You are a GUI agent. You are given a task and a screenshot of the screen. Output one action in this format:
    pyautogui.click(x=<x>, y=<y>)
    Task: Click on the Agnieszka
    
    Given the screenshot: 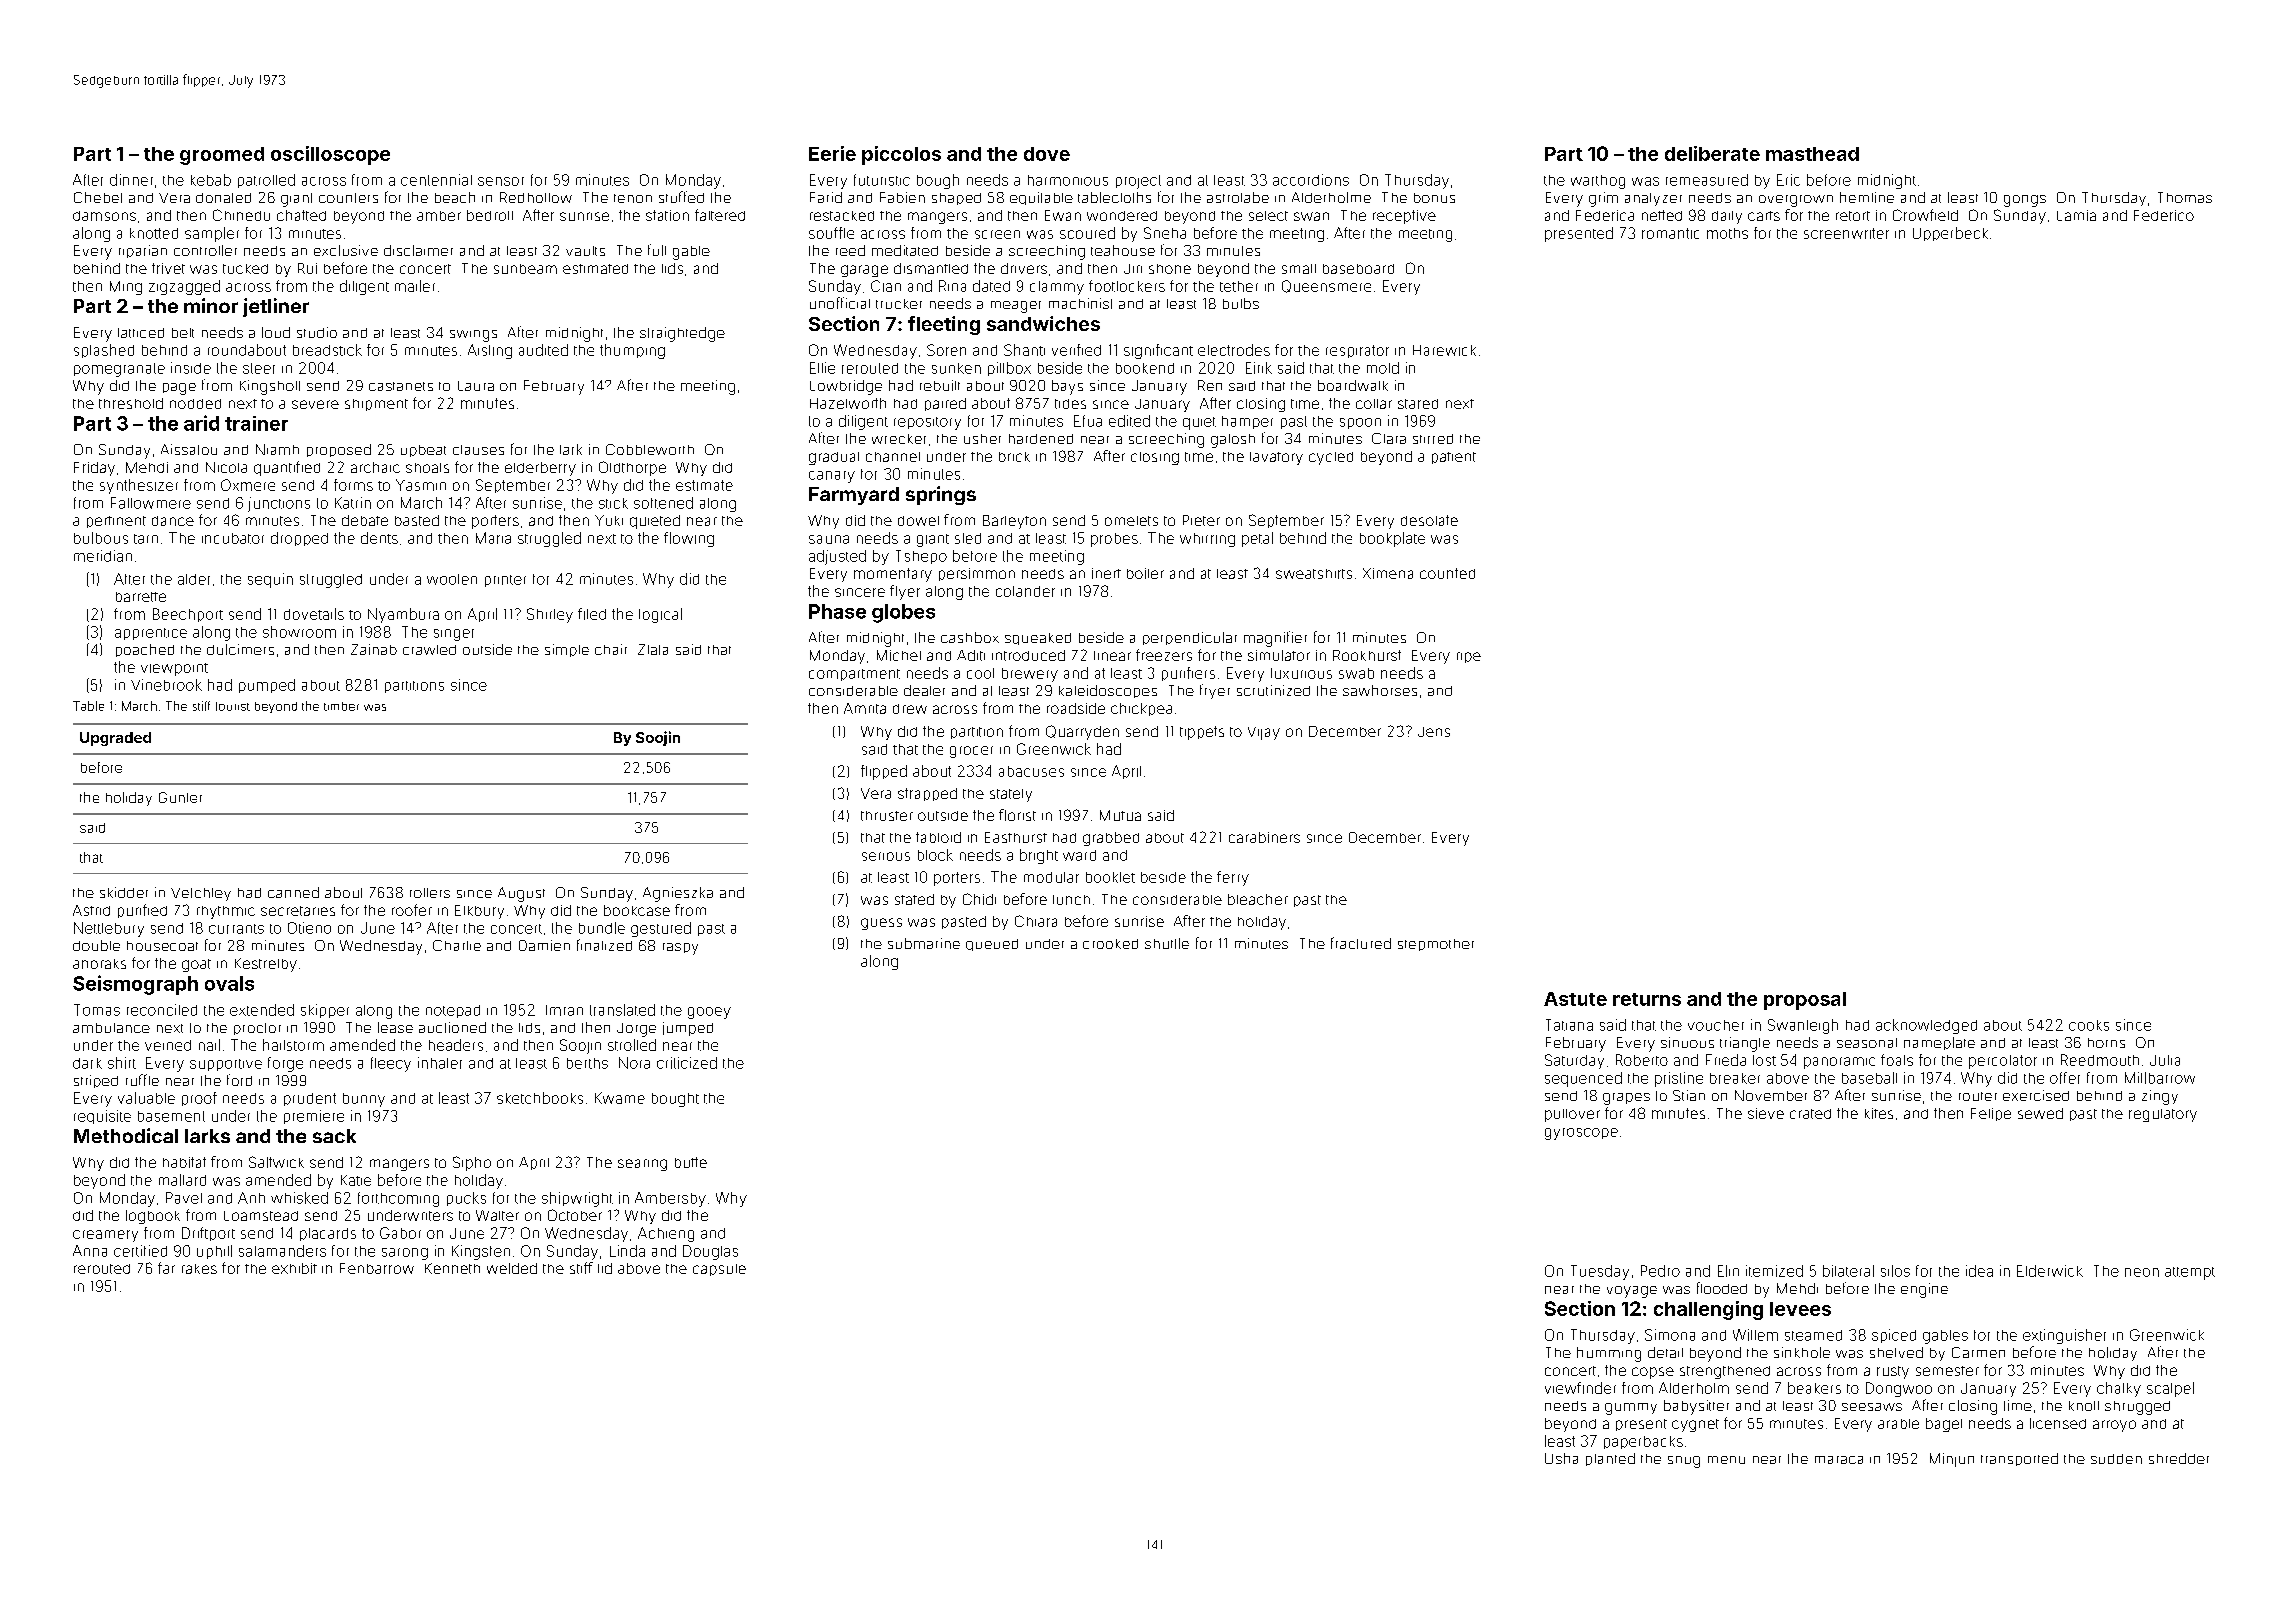 What is the action you would take?
    pyautogui.click(x=678, y=894)
